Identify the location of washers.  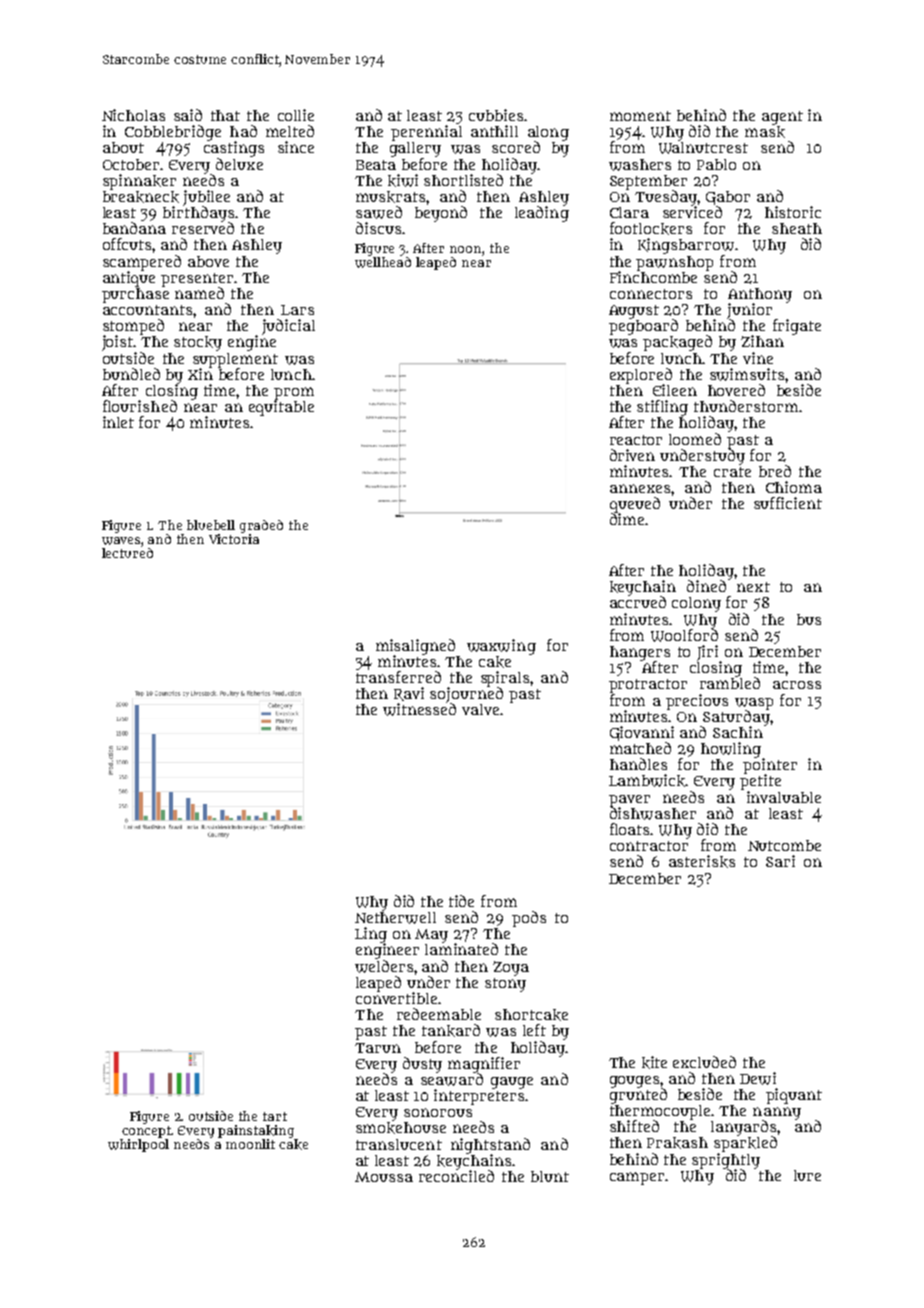
(640, 165).
